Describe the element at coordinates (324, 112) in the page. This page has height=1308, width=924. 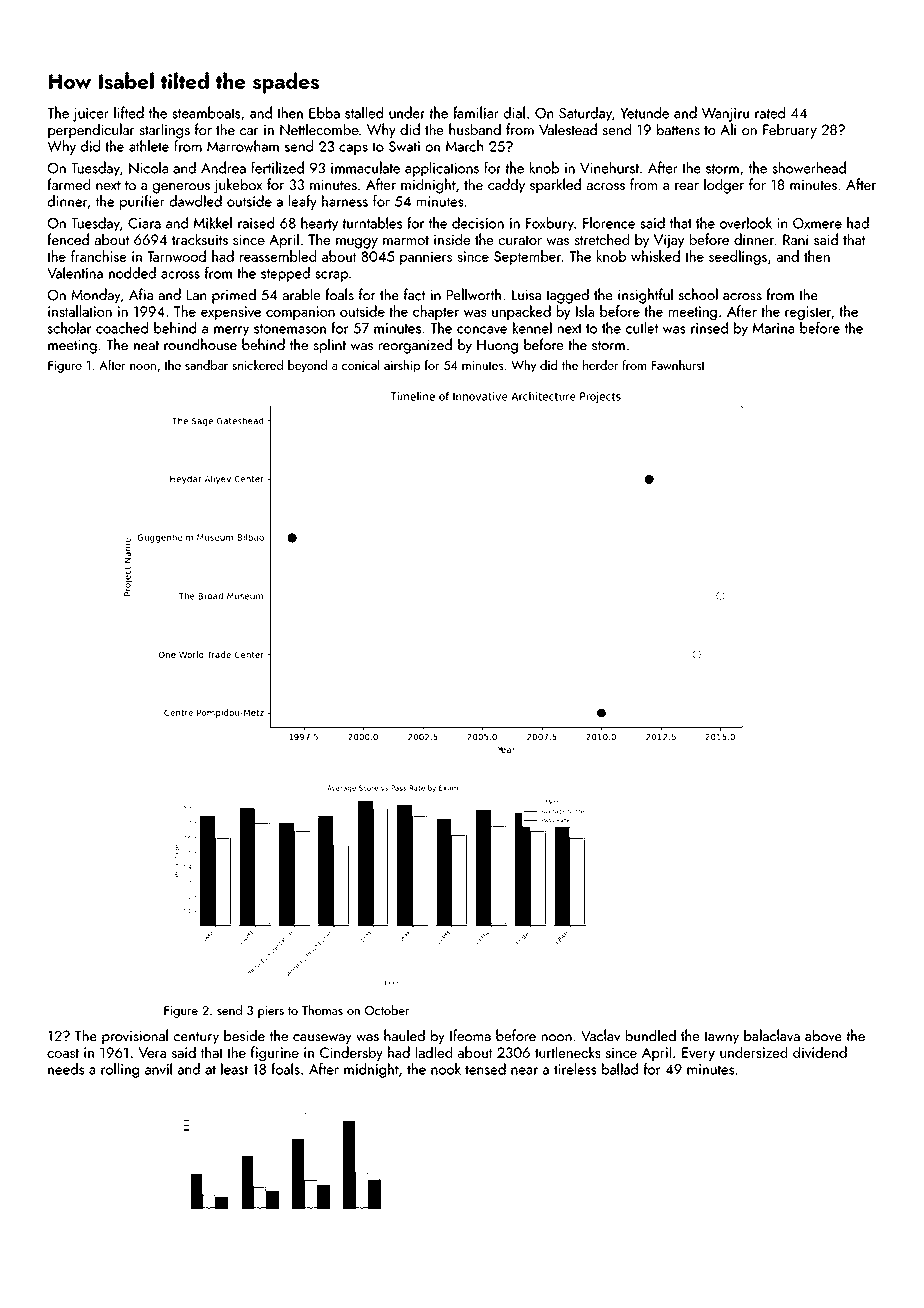
I see `Ebba` at that location.
